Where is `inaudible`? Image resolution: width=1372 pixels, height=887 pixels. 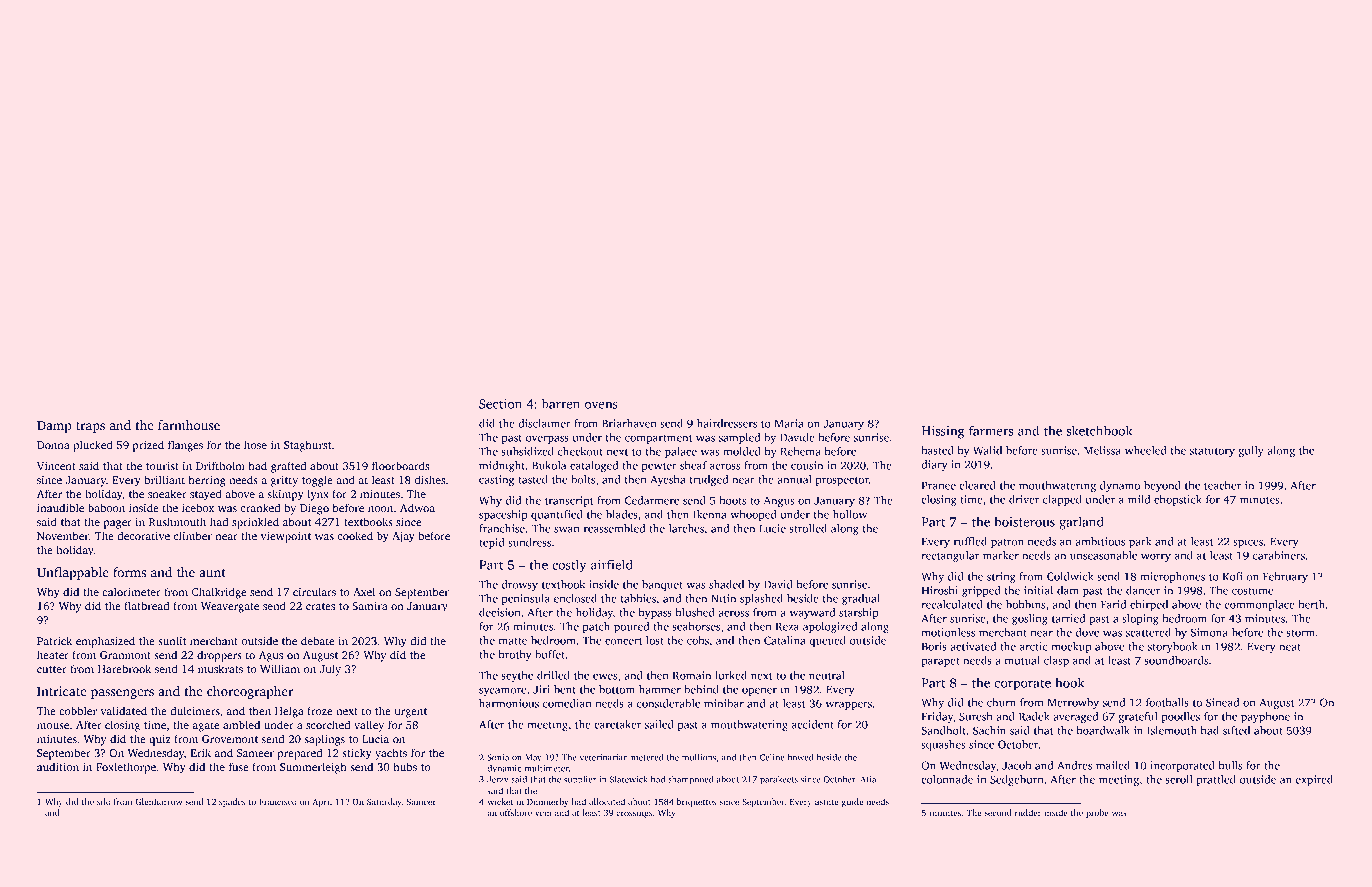 inaudible is located at coordinates (60, 507).
